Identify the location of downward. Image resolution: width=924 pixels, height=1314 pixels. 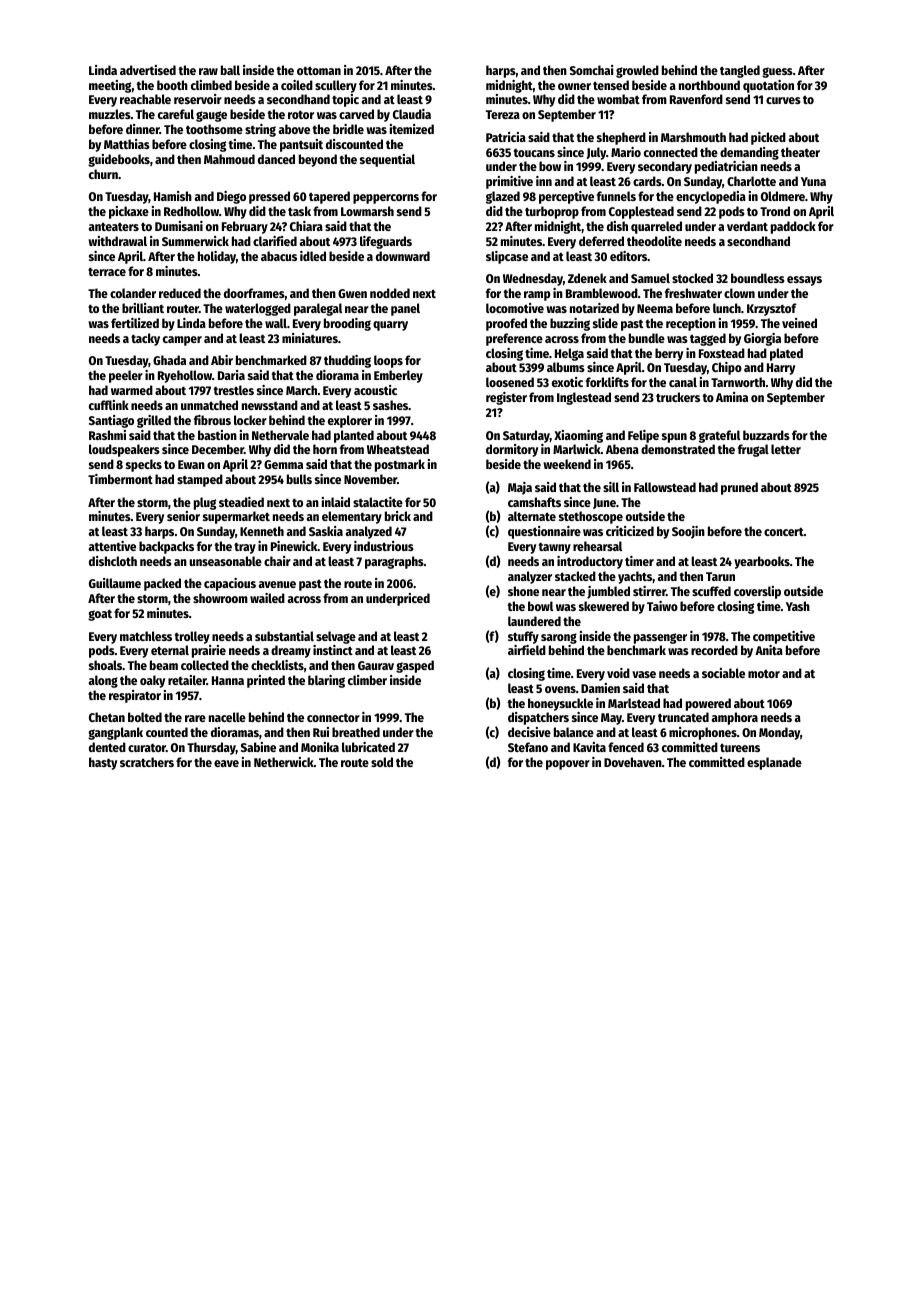
(403, 256).
